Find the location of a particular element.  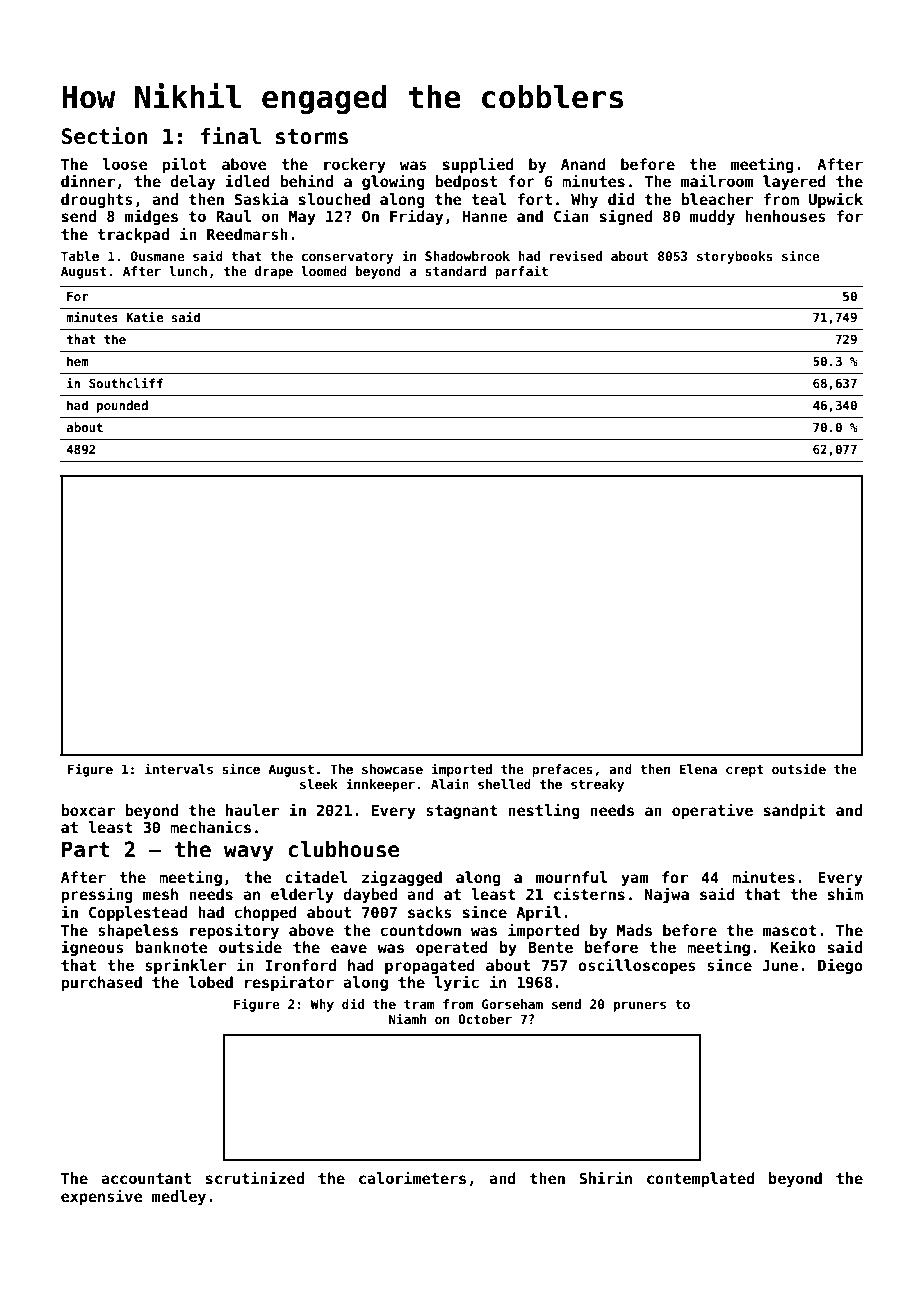

purchased is located at coordinates (101, 983).
